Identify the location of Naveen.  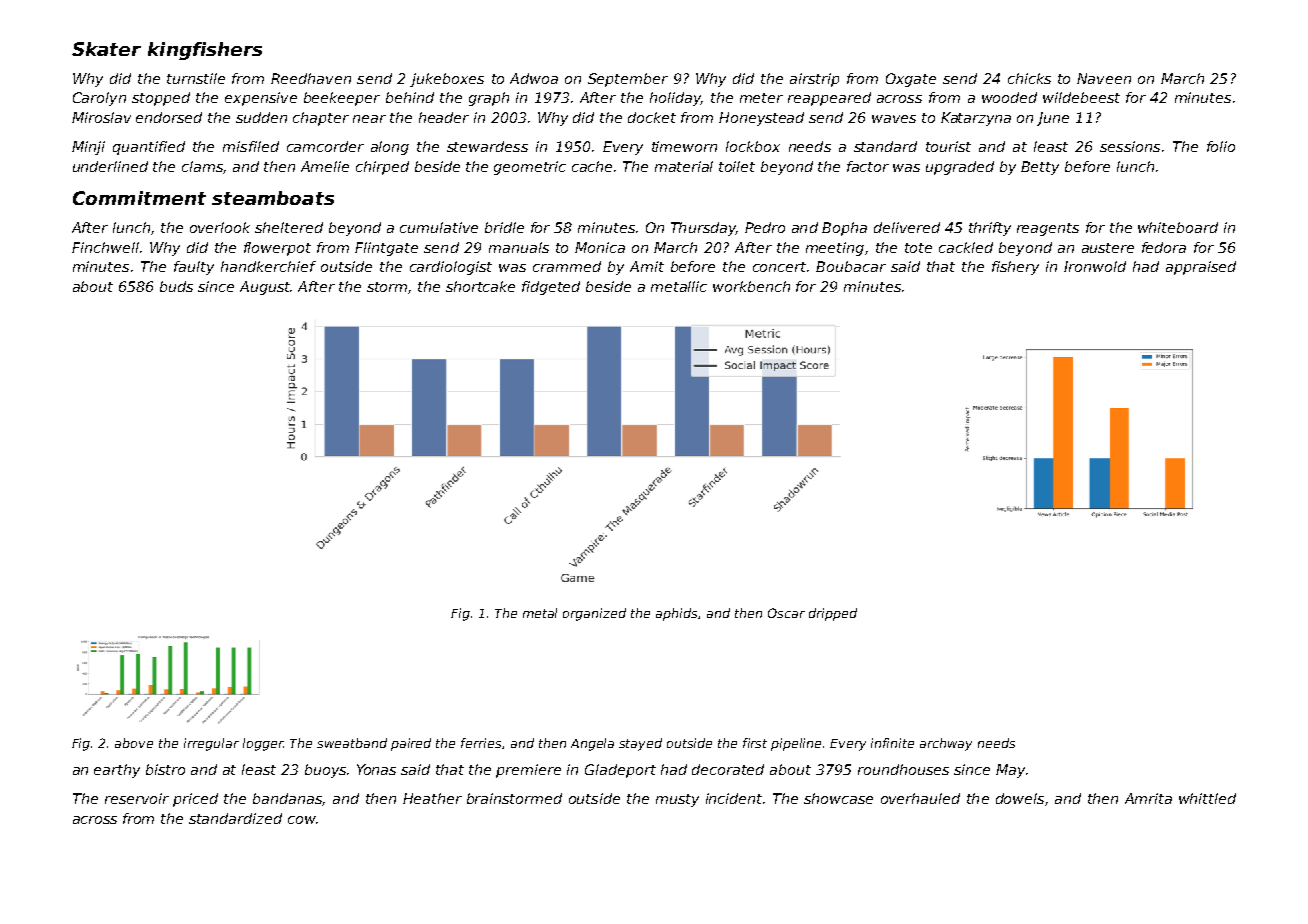
(1104, 78).
